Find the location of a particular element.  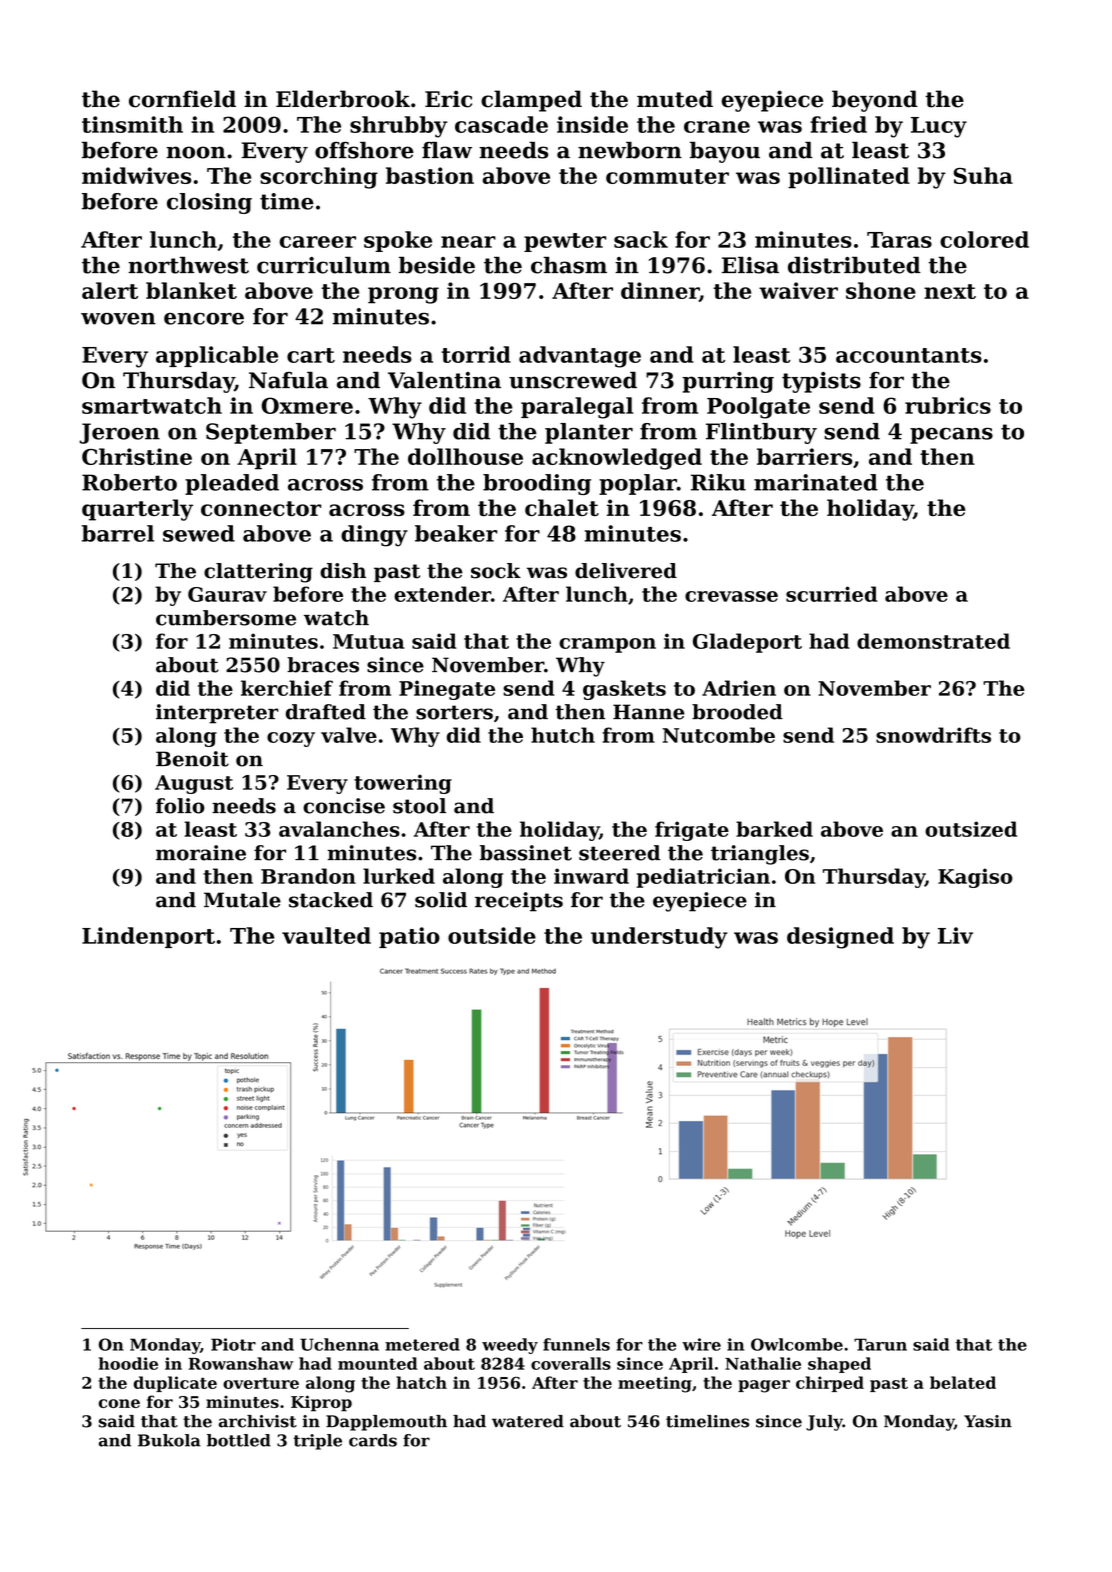

patio is located at coordinates (409, 937).
